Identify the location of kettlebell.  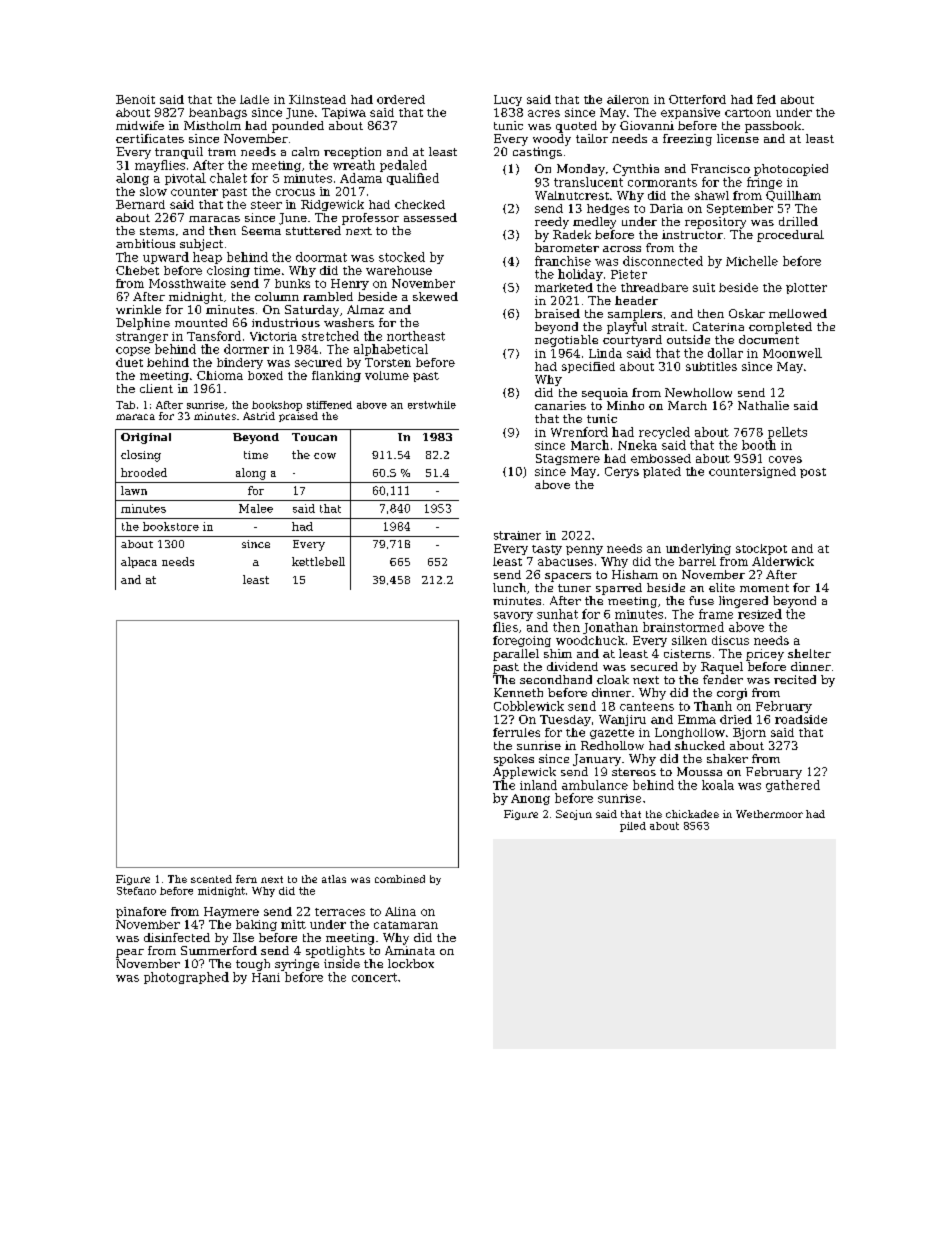
(318, 561).
